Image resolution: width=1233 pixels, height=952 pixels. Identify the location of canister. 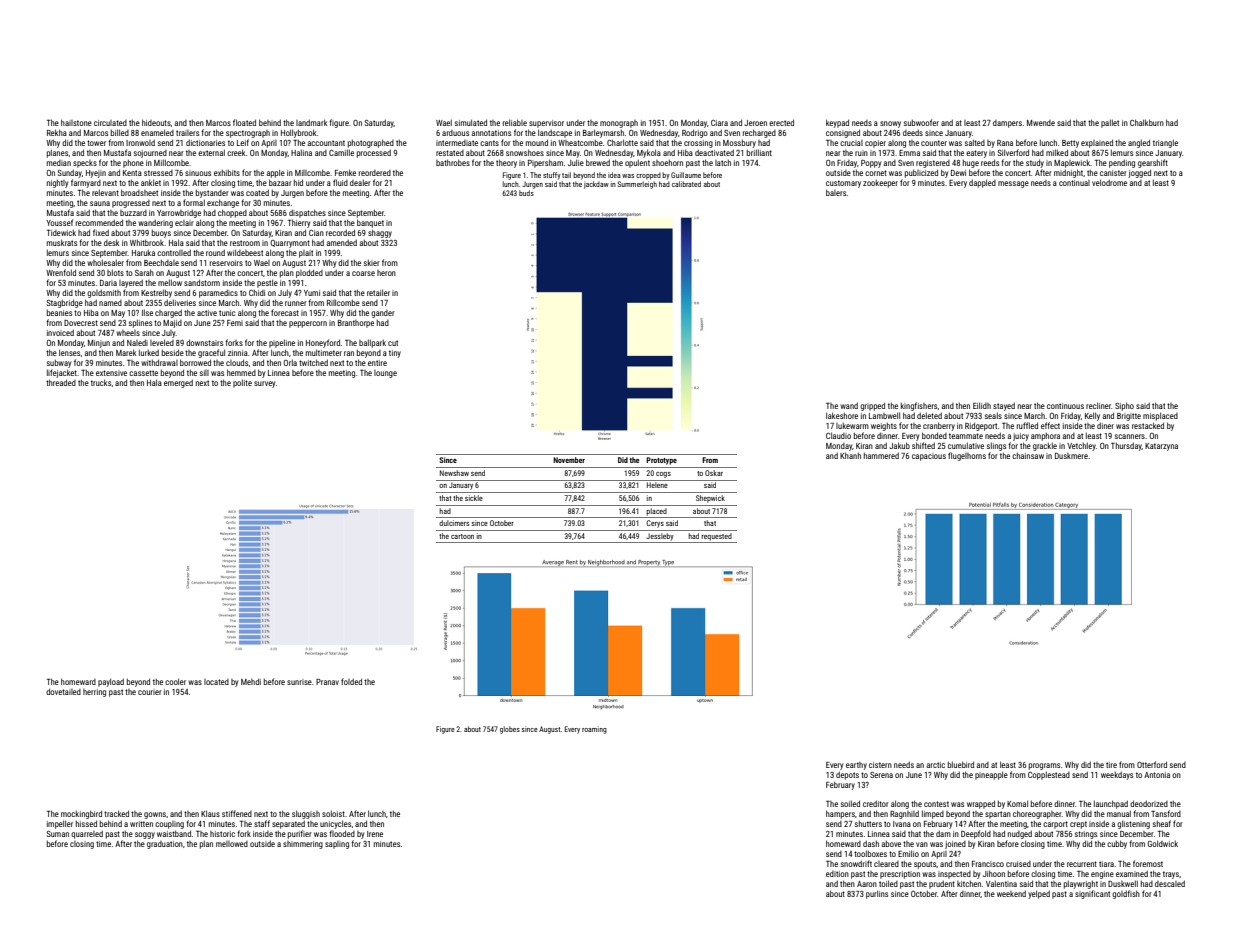
(1113, 173).
